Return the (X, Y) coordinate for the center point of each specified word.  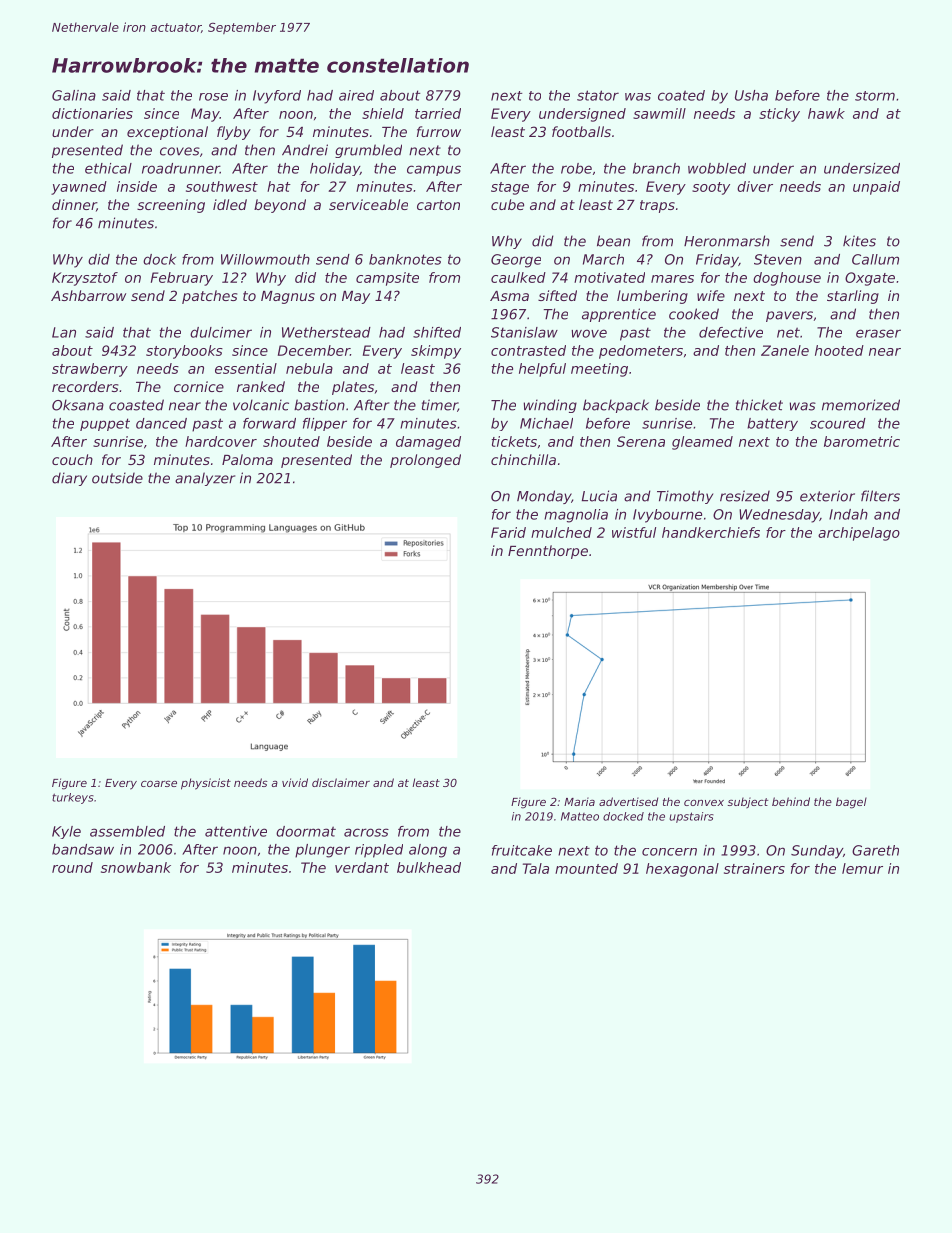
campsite (387, 279)
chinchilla (523, 459)
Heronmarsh (727, 241)
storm (875, 96)
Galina (74, 95)
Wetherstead (326, 332)
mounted (586, 868)
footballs (581, 131)
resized (745, 496)
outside (117, 478)
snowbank (136, 867)
